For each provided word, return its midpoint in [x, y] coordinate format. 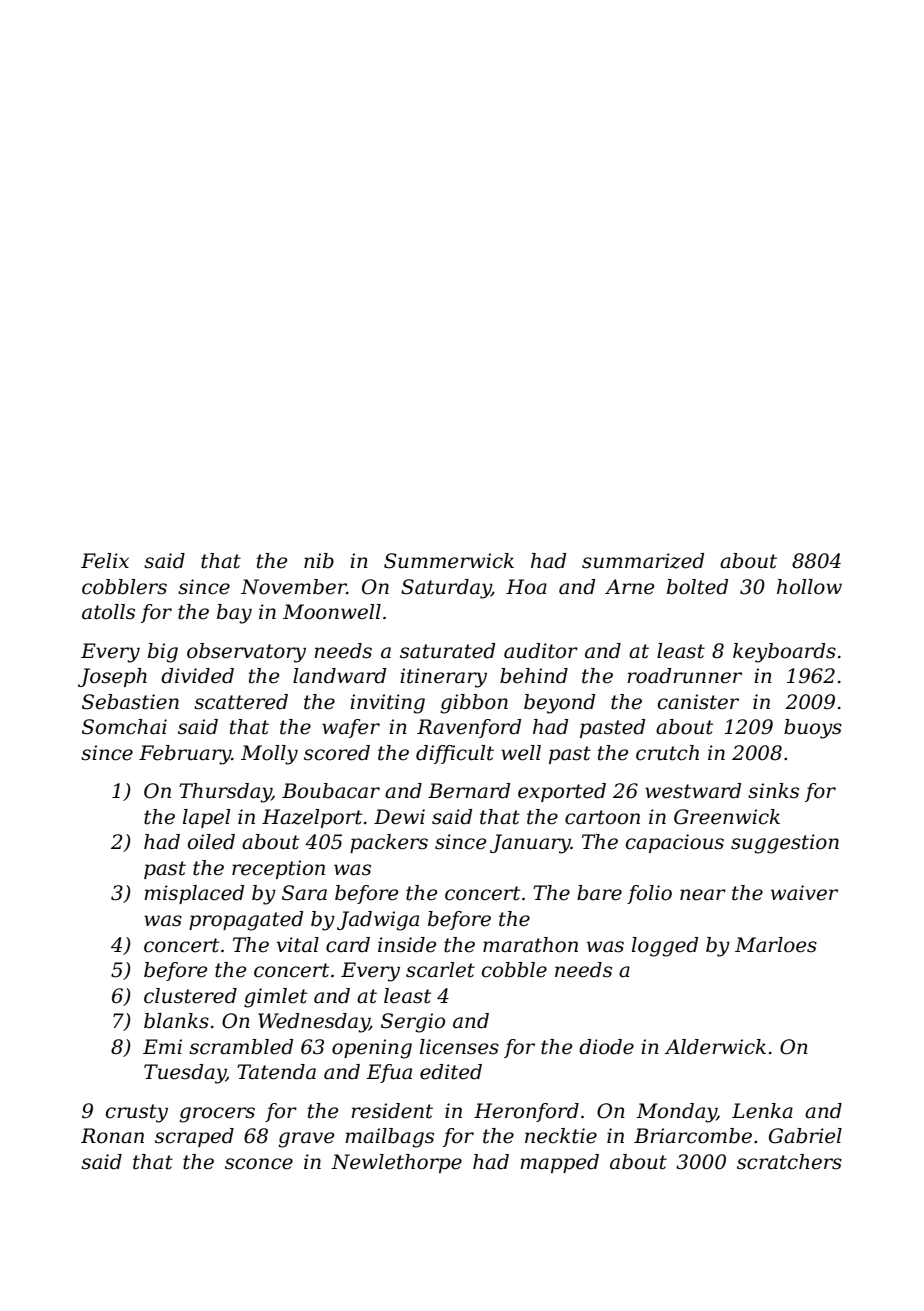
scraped [194, 1137]
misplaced [194, 894]
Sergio [413, 1023]
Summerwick [449, 561]
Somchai [124, 727]
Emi [162, 1046]
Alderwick [715, 1047]
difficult [455, 754]
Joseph [112, 677]
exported [562, 792]
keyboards [784, 653]
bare [599, 893]
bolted [697, 587]
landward [339, 676]
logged [665, 947]
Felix [105, 561]
